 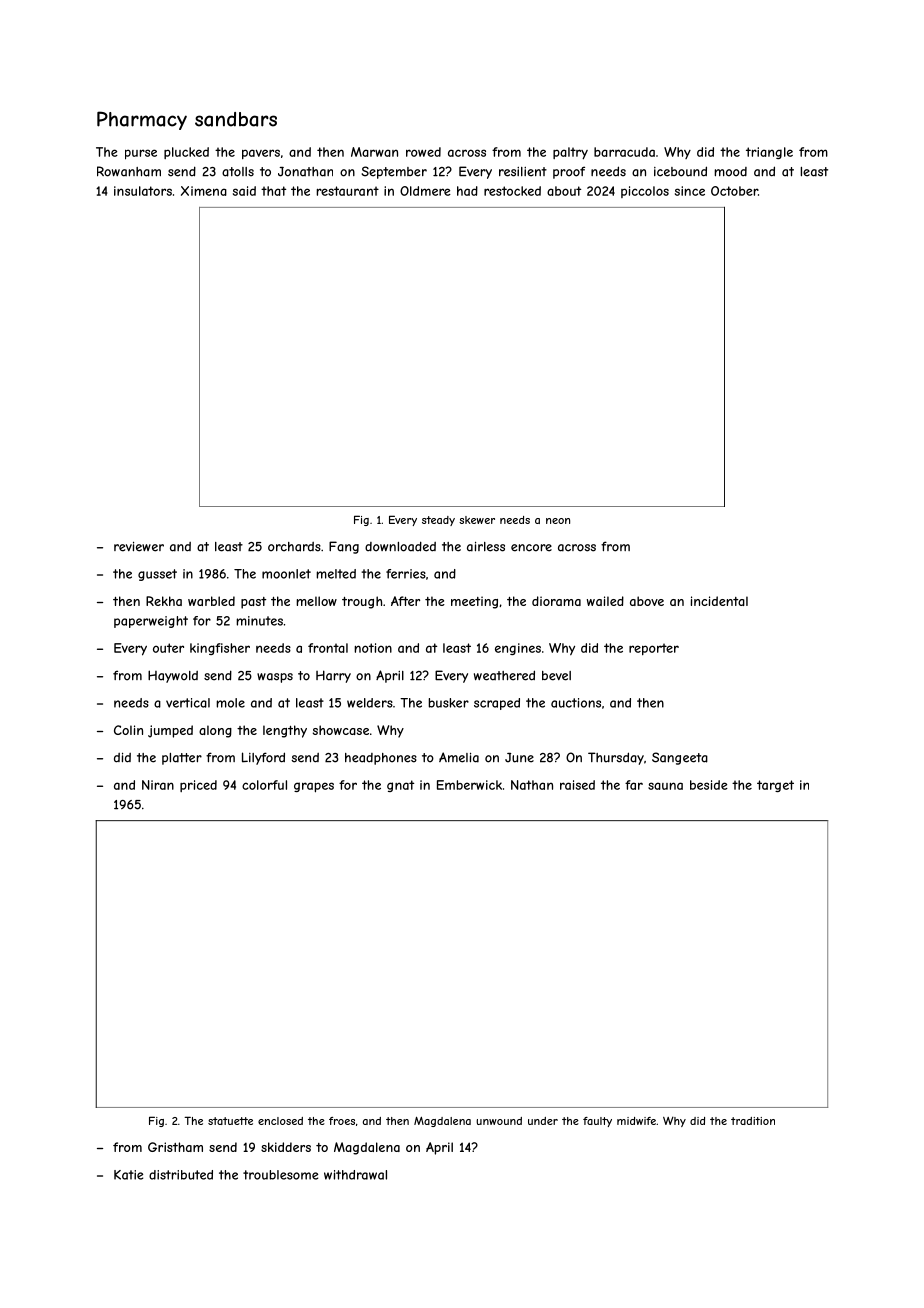 What do you see at coordinates (719, 601) in the screenshot?
I see `incidental` at bounding box center [719, 601].
